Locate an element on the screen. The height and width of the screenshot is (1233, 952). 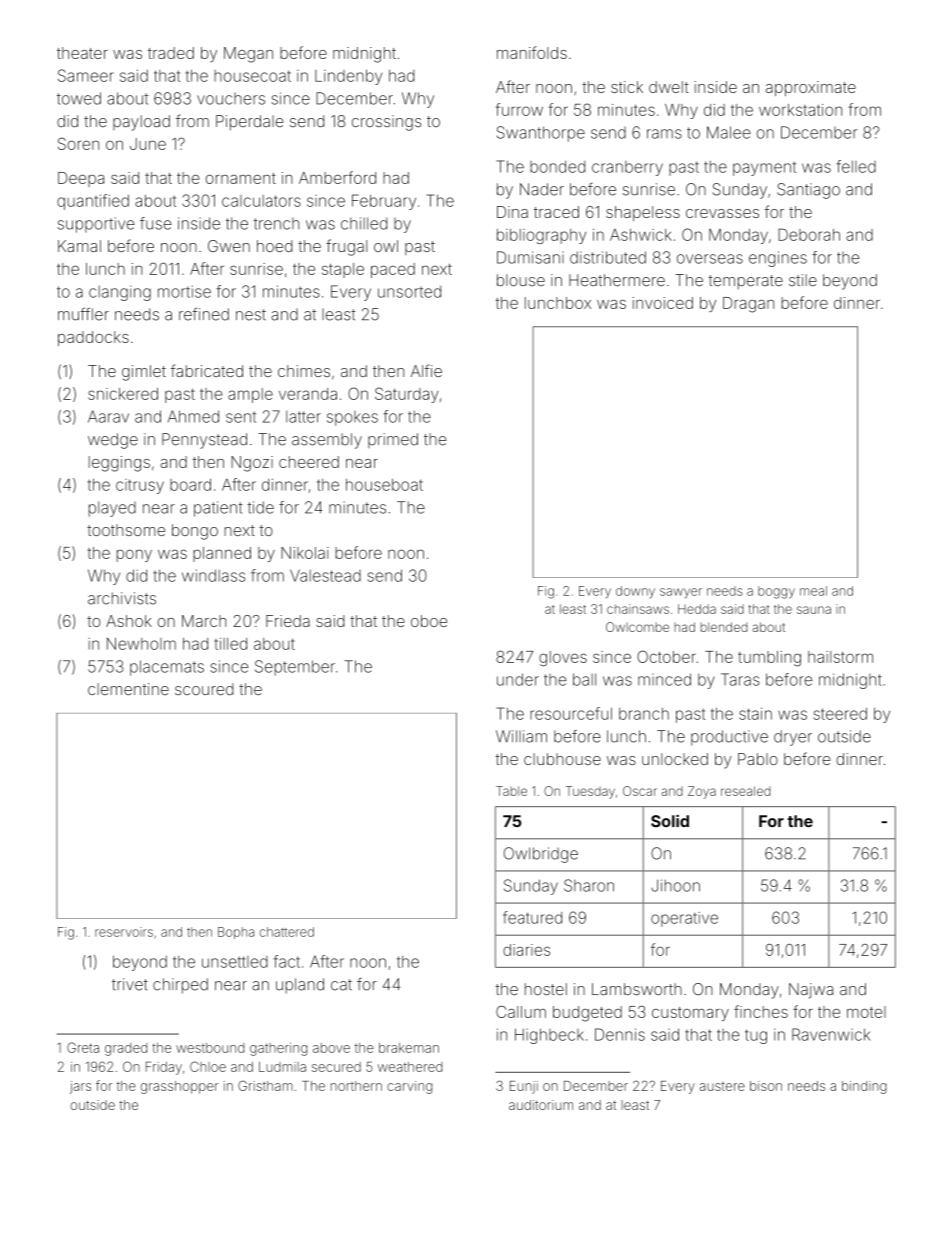
workstation is located at coordinates (800, 110).
